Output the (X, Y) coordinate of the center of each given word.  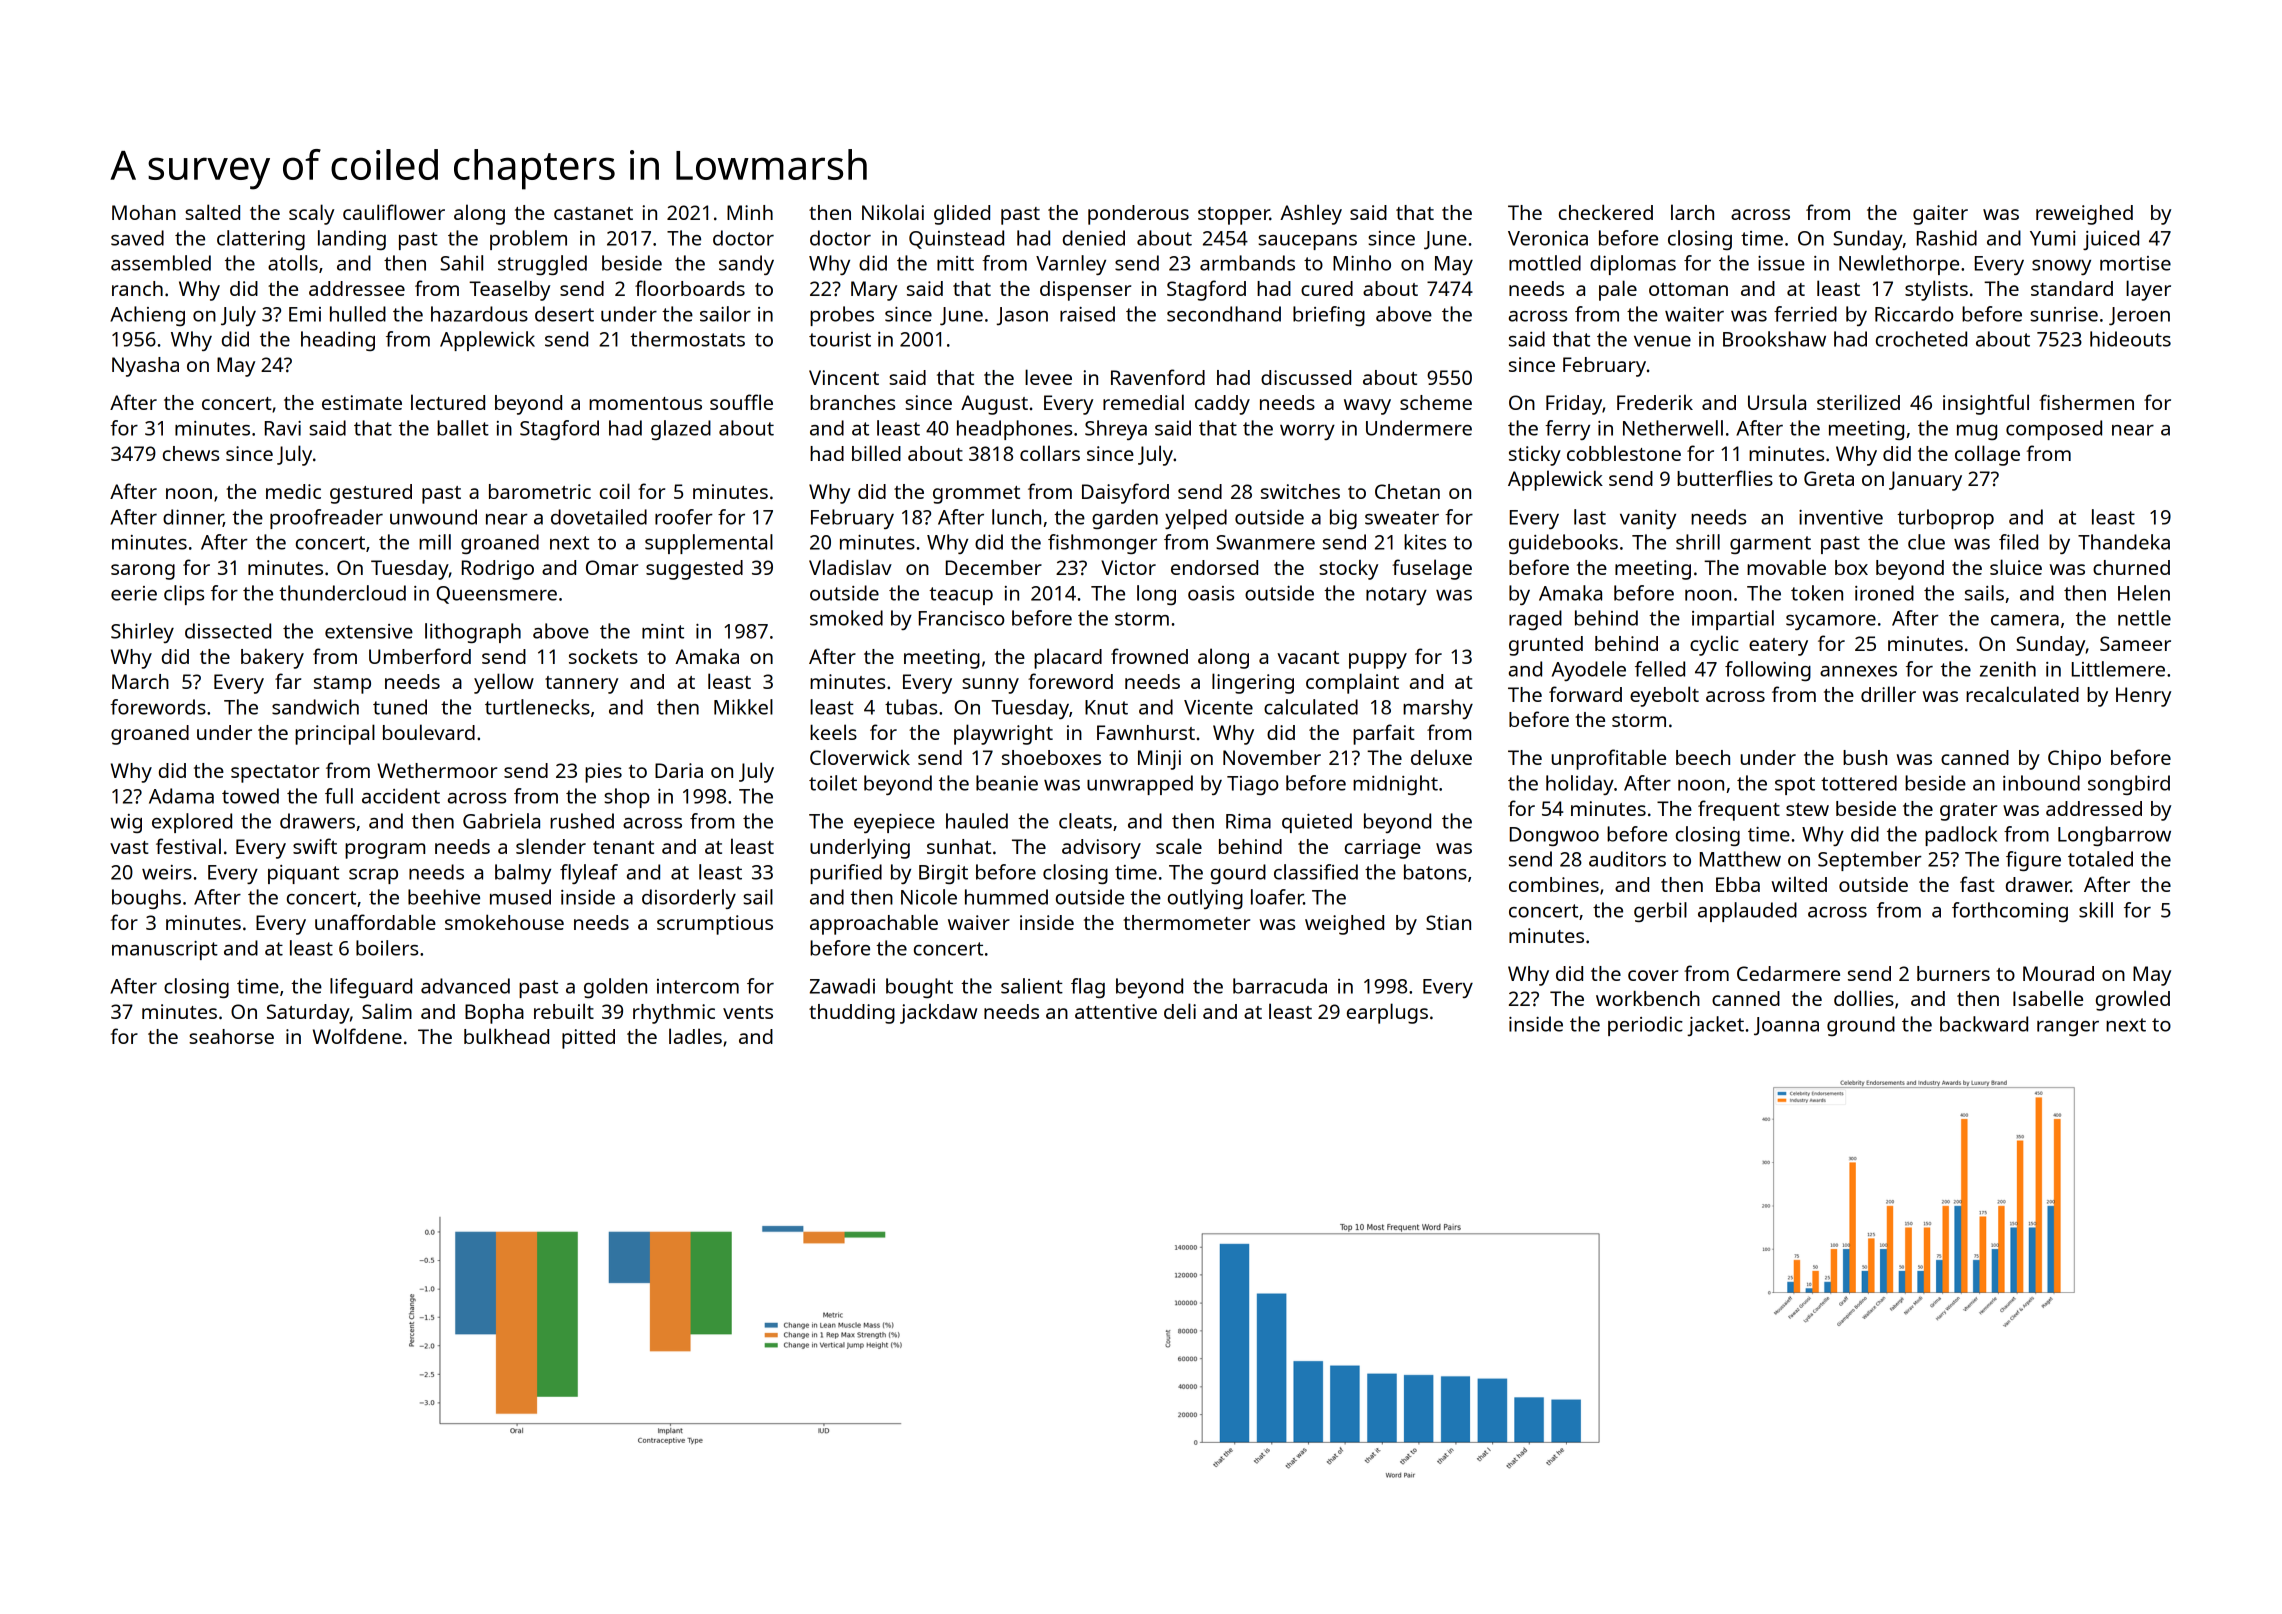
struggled (542, 265)
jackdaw (938, 1014)
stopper (1234, 216)
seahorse (231, 1036)
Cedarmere (1788, 973)
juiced (2111, 240)
